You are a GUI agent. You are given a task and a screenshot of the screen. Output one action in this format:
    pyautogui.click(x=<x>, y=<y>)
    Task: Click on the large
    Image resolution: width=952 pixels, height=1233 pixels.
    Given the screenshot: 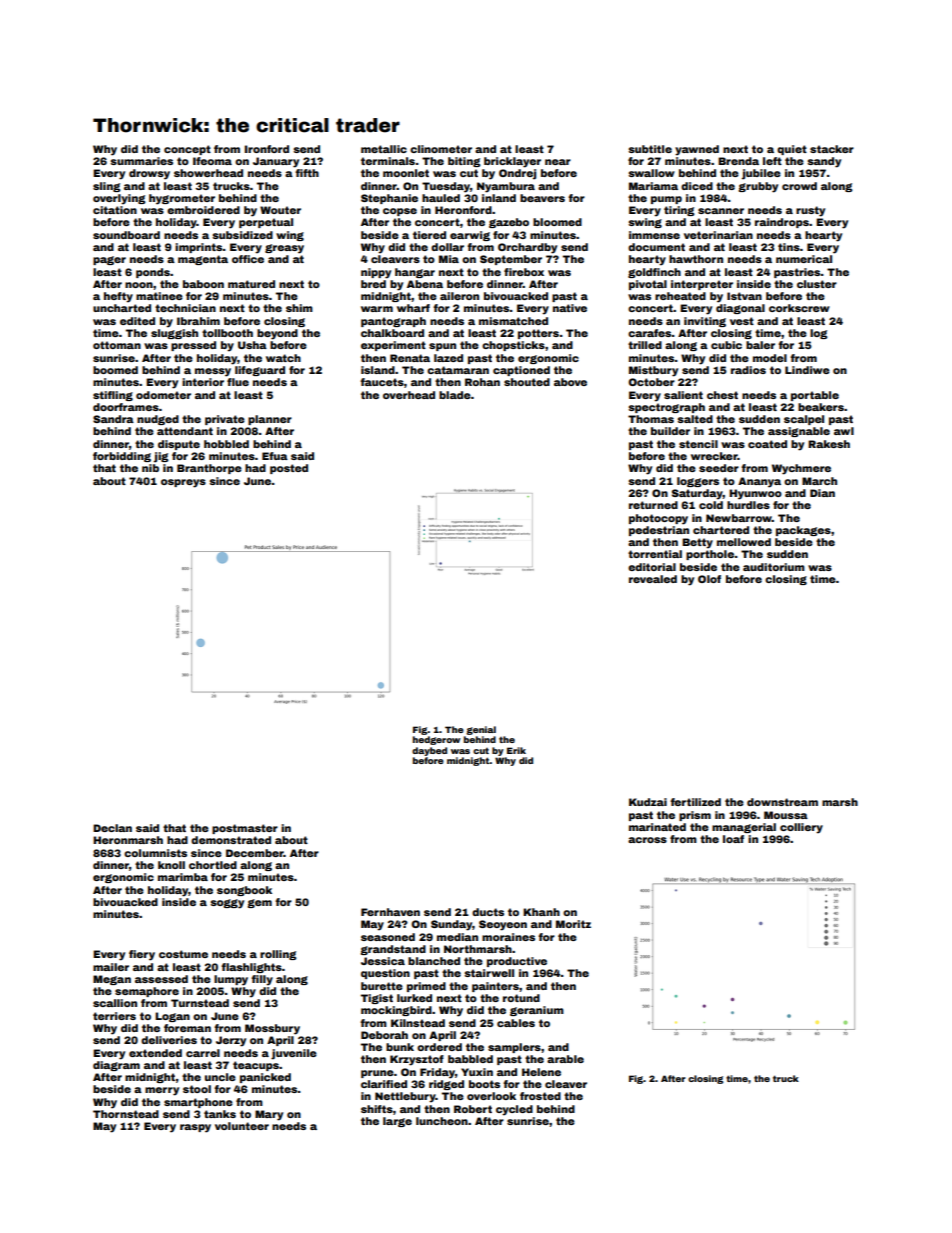 What is the action you would take?
    pyautogui.click(x=397, y=1122)
